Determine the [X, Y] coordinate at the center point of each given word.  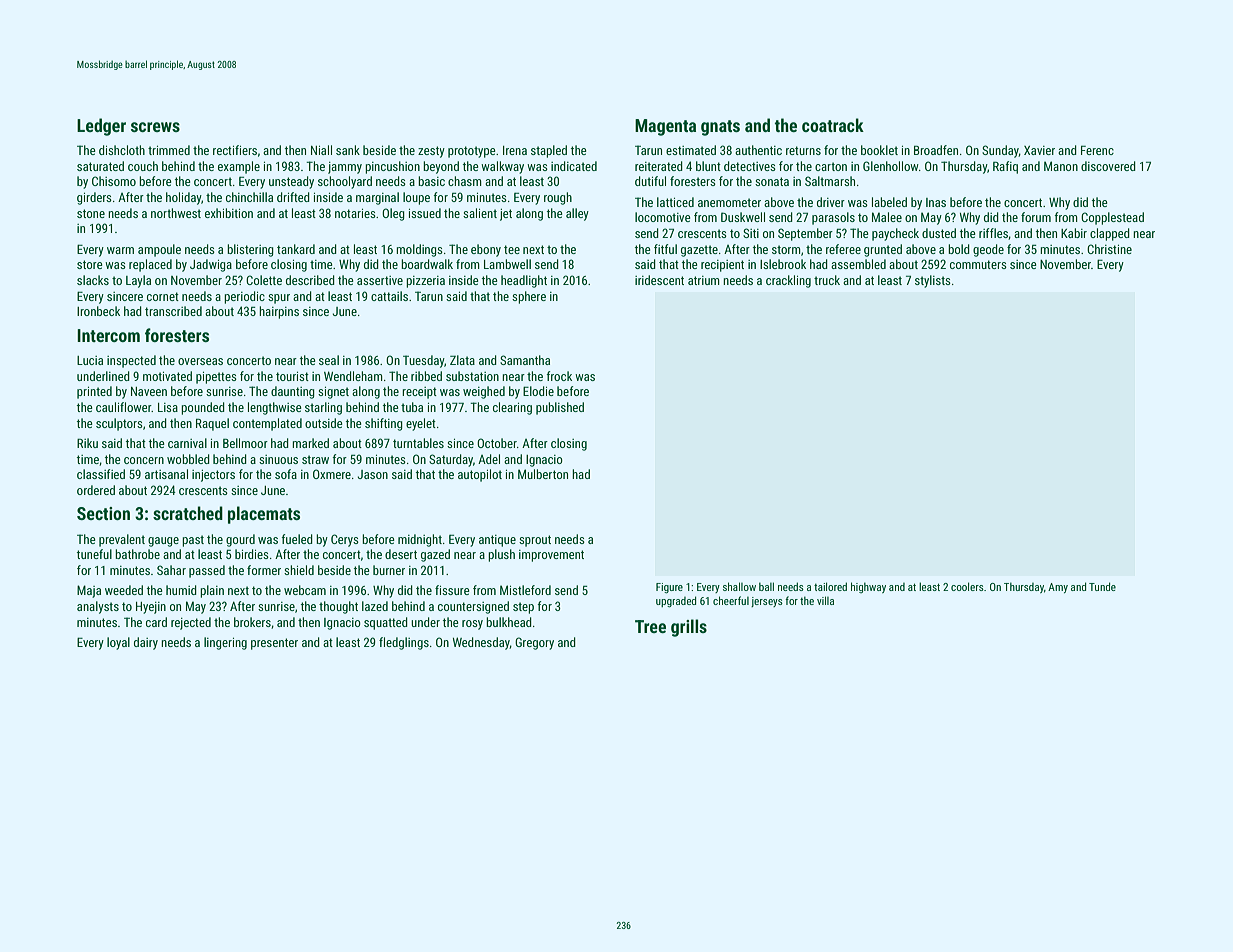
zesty [431, 152]
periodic [244, 297]
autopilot [480, 475]
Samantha [525, 360]
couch [143, 166]
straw [315, 459]
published [560, 408]
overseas [200, 361]
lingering [225, 643]
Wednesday [481, 643]
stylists [933, 281]
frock [559, 376]
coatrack [833, 125]
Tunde [1102, 586]
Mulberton [543, 474]
